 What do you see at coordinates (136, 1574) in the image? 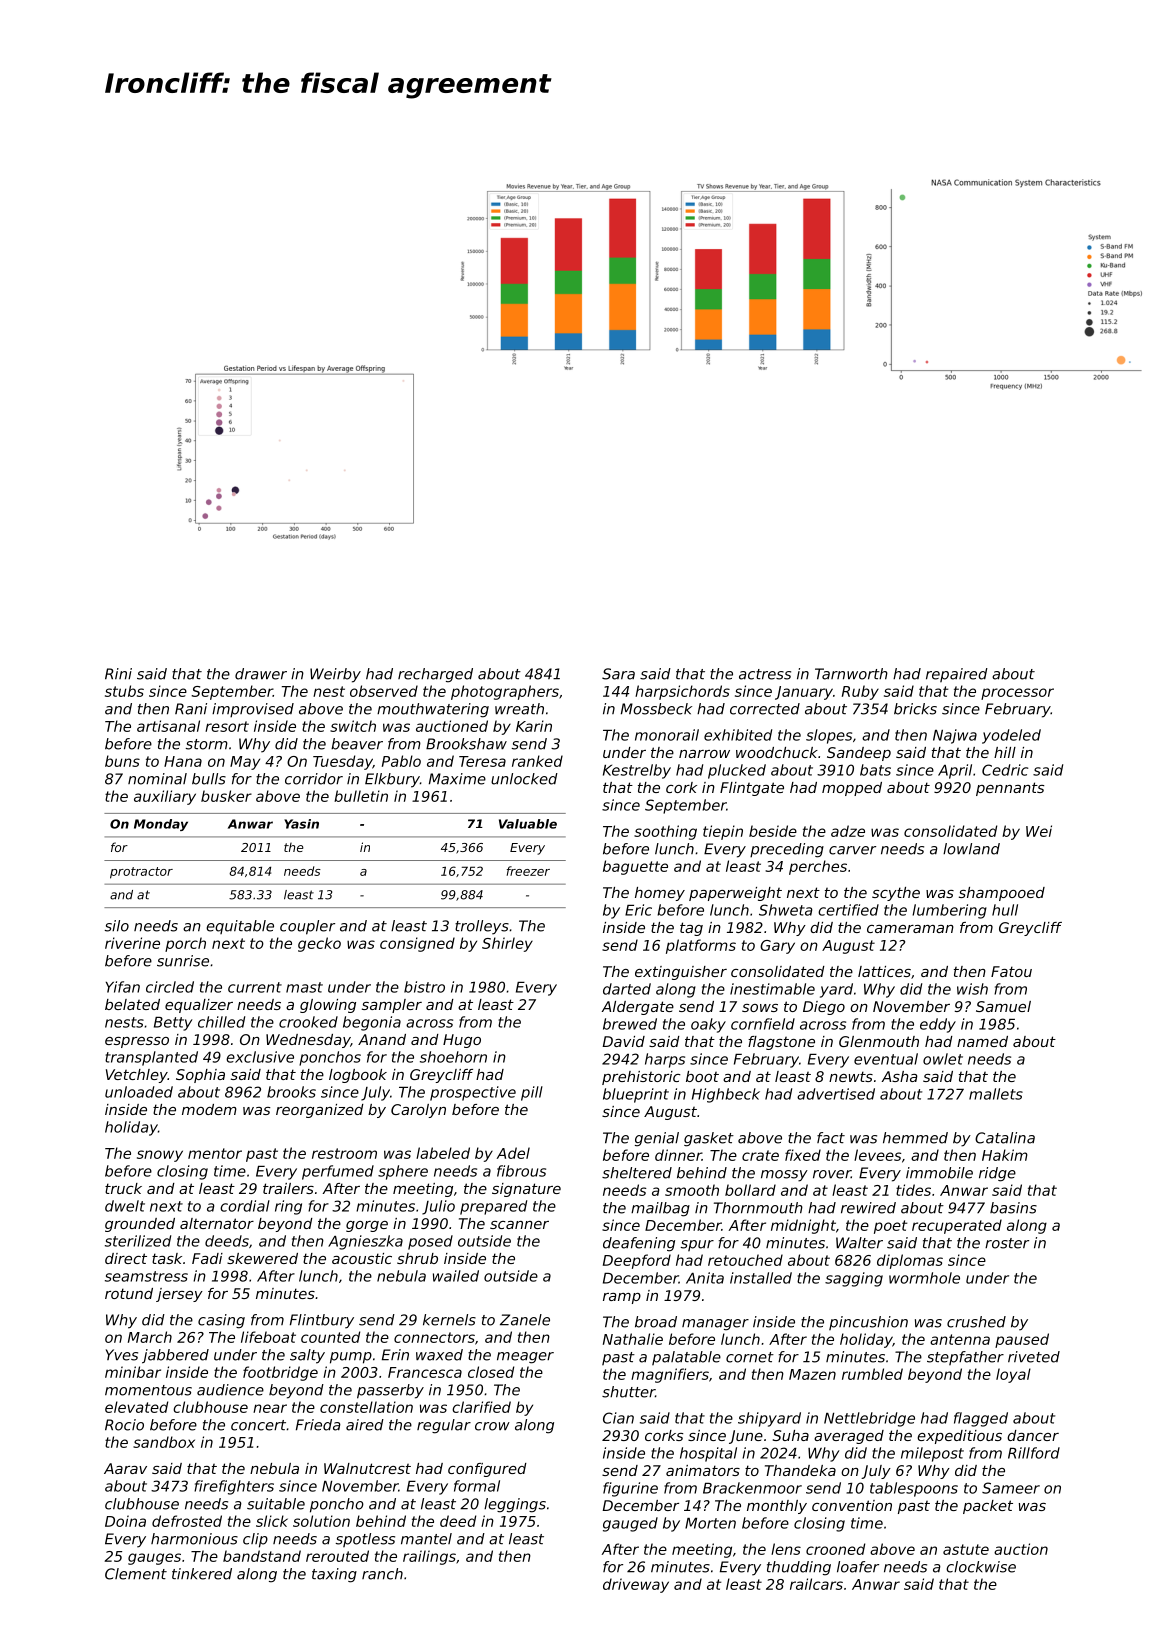
I see `Clement` at bounding box center [136, 1574].
